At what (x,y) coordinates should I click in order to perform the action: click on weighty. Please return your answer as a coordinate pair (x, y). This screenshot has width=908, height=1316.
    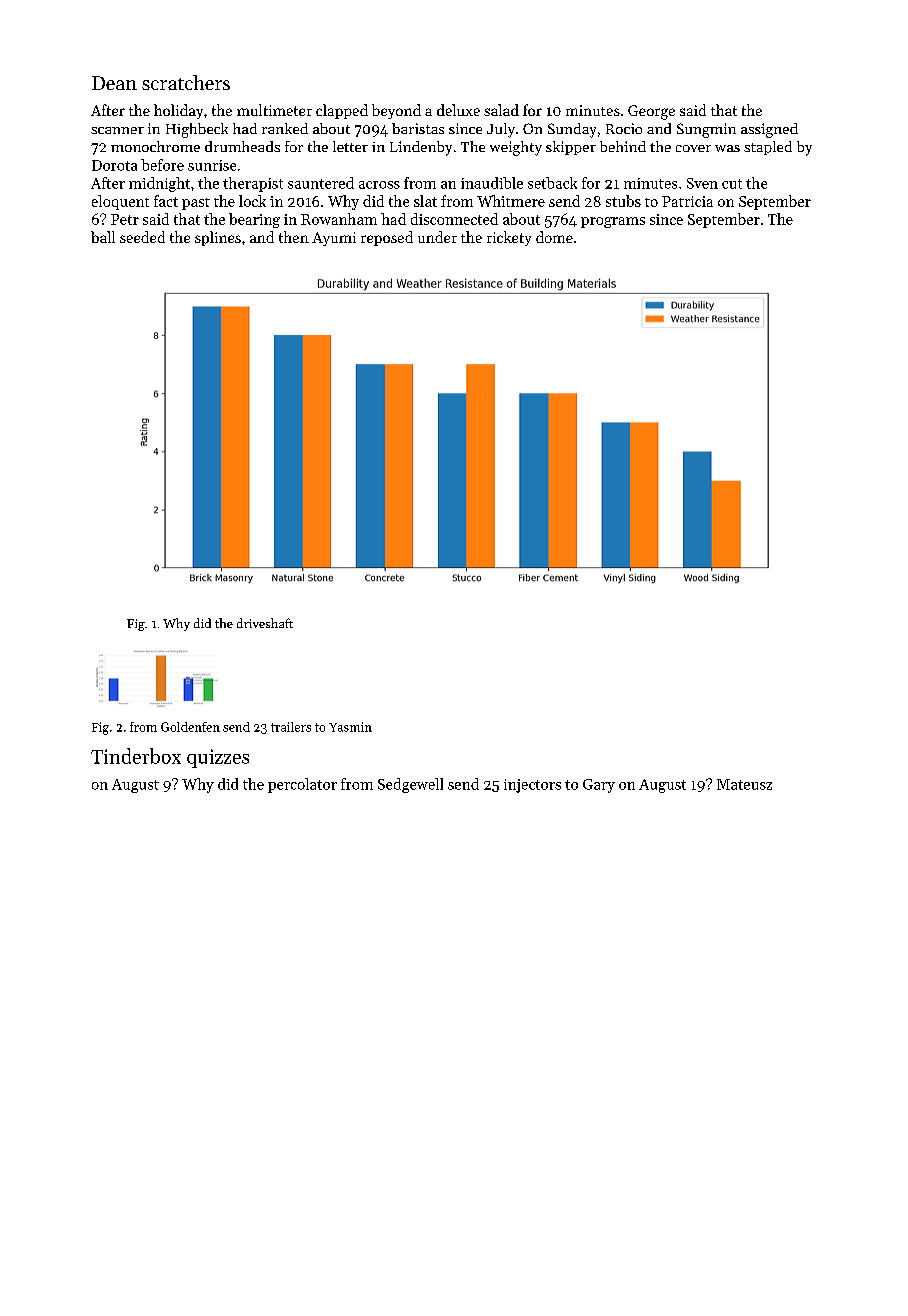
    Looking at the image, I should click on (516, 148).
